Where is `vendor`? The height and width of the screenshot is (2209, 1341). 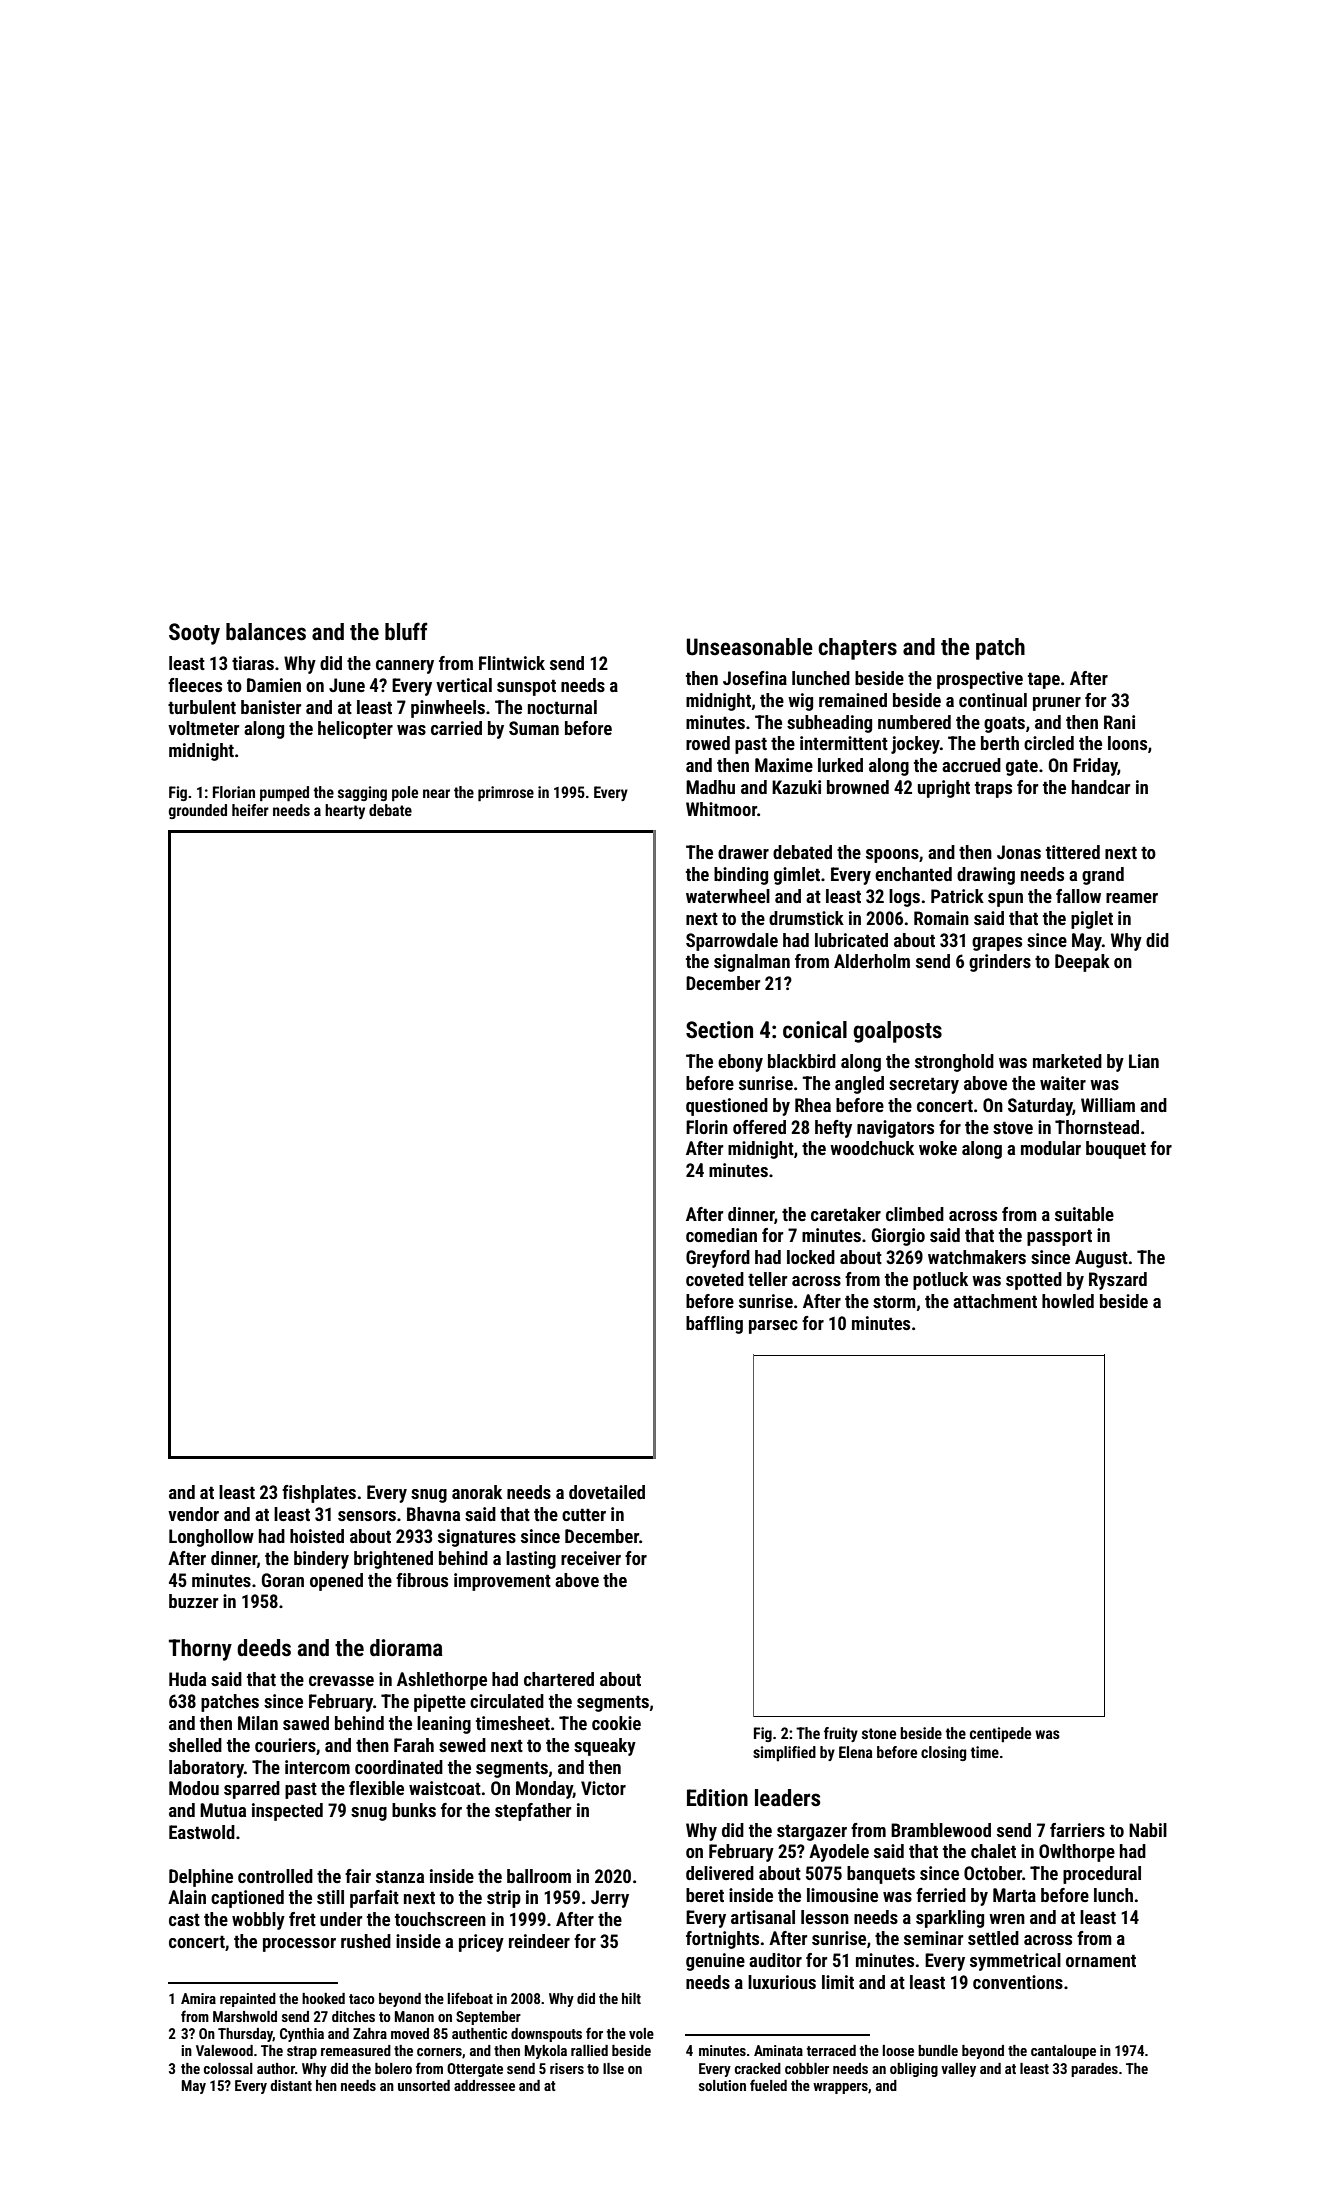 vendor is located at coordinates (193, 1514).
